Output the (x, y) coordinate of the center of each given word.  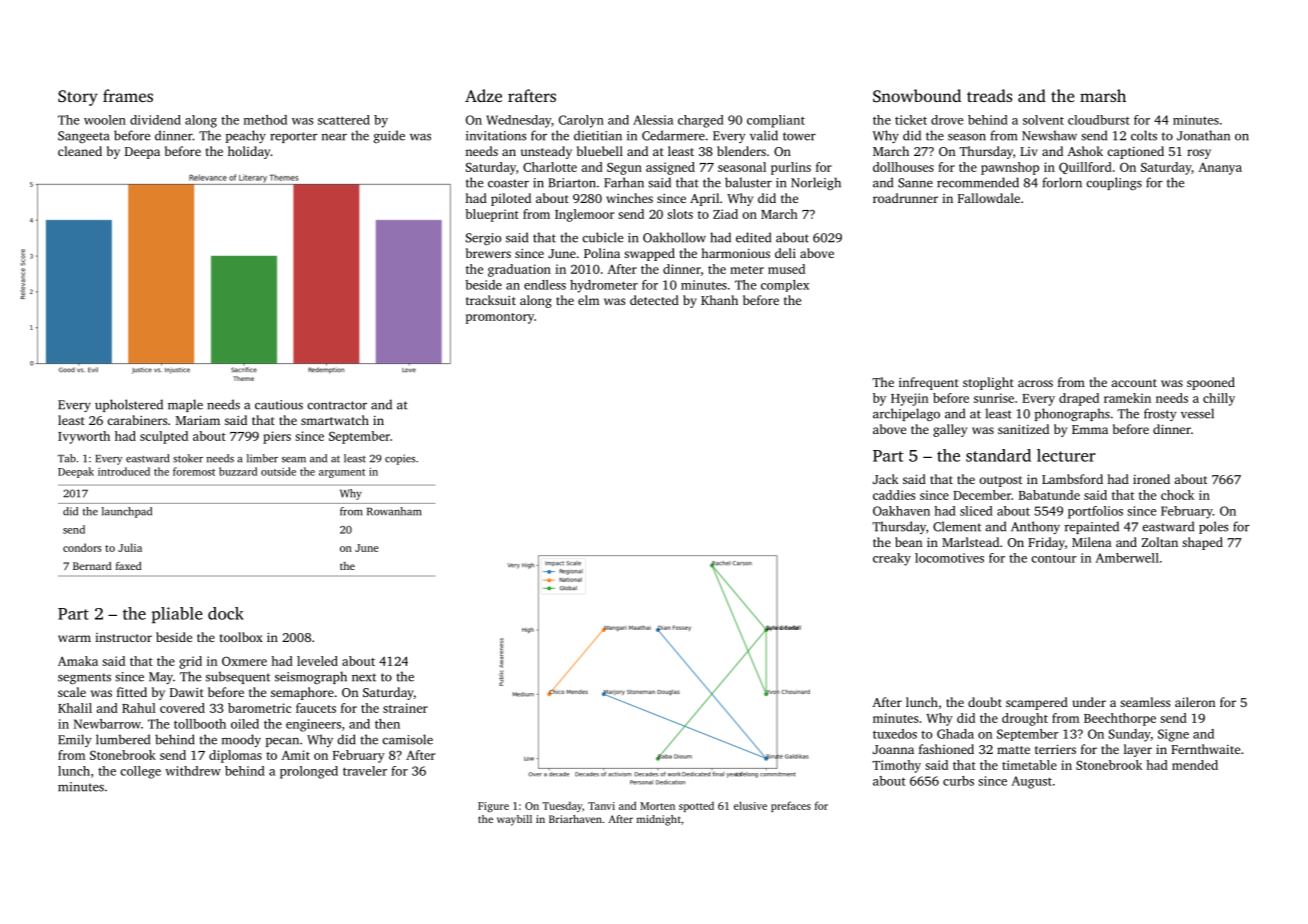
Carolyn (581, 121)
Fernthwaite (1205, 749)
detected (654, 300)
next (364, 677)
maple (185, 405)
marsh (1103, 95)
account (1134, 383)
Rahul (139, 708)
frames (128, 95)
